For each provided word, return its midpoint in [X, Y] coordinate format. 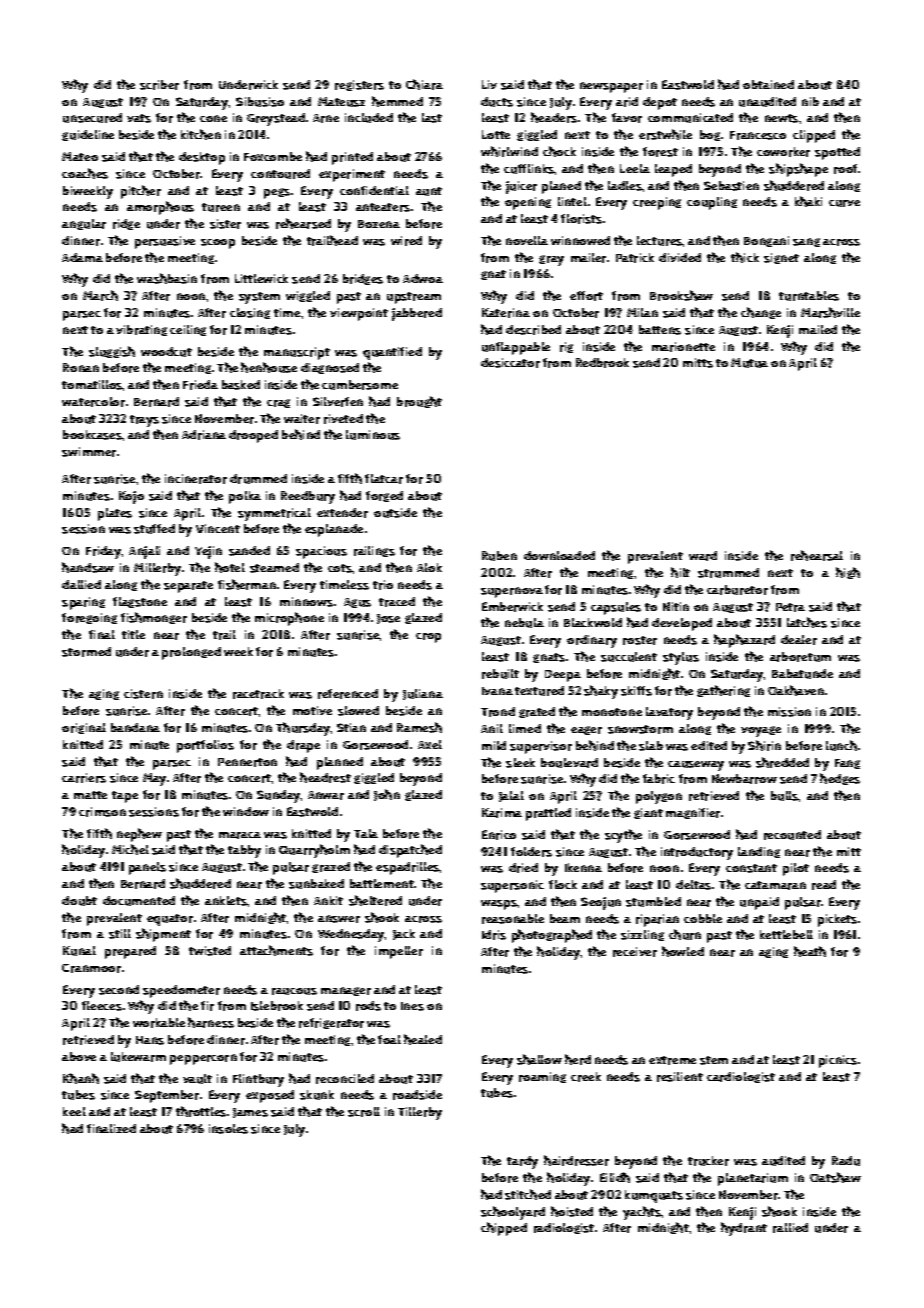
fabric [659, 779]
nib [810, 101]
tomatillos [92, 385]
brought [419, 402]
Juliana [423, 694]
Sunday [279, 796]
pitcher [141, 192]
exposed [270, 1096]
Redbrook [602, 363]
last [432, 118]
